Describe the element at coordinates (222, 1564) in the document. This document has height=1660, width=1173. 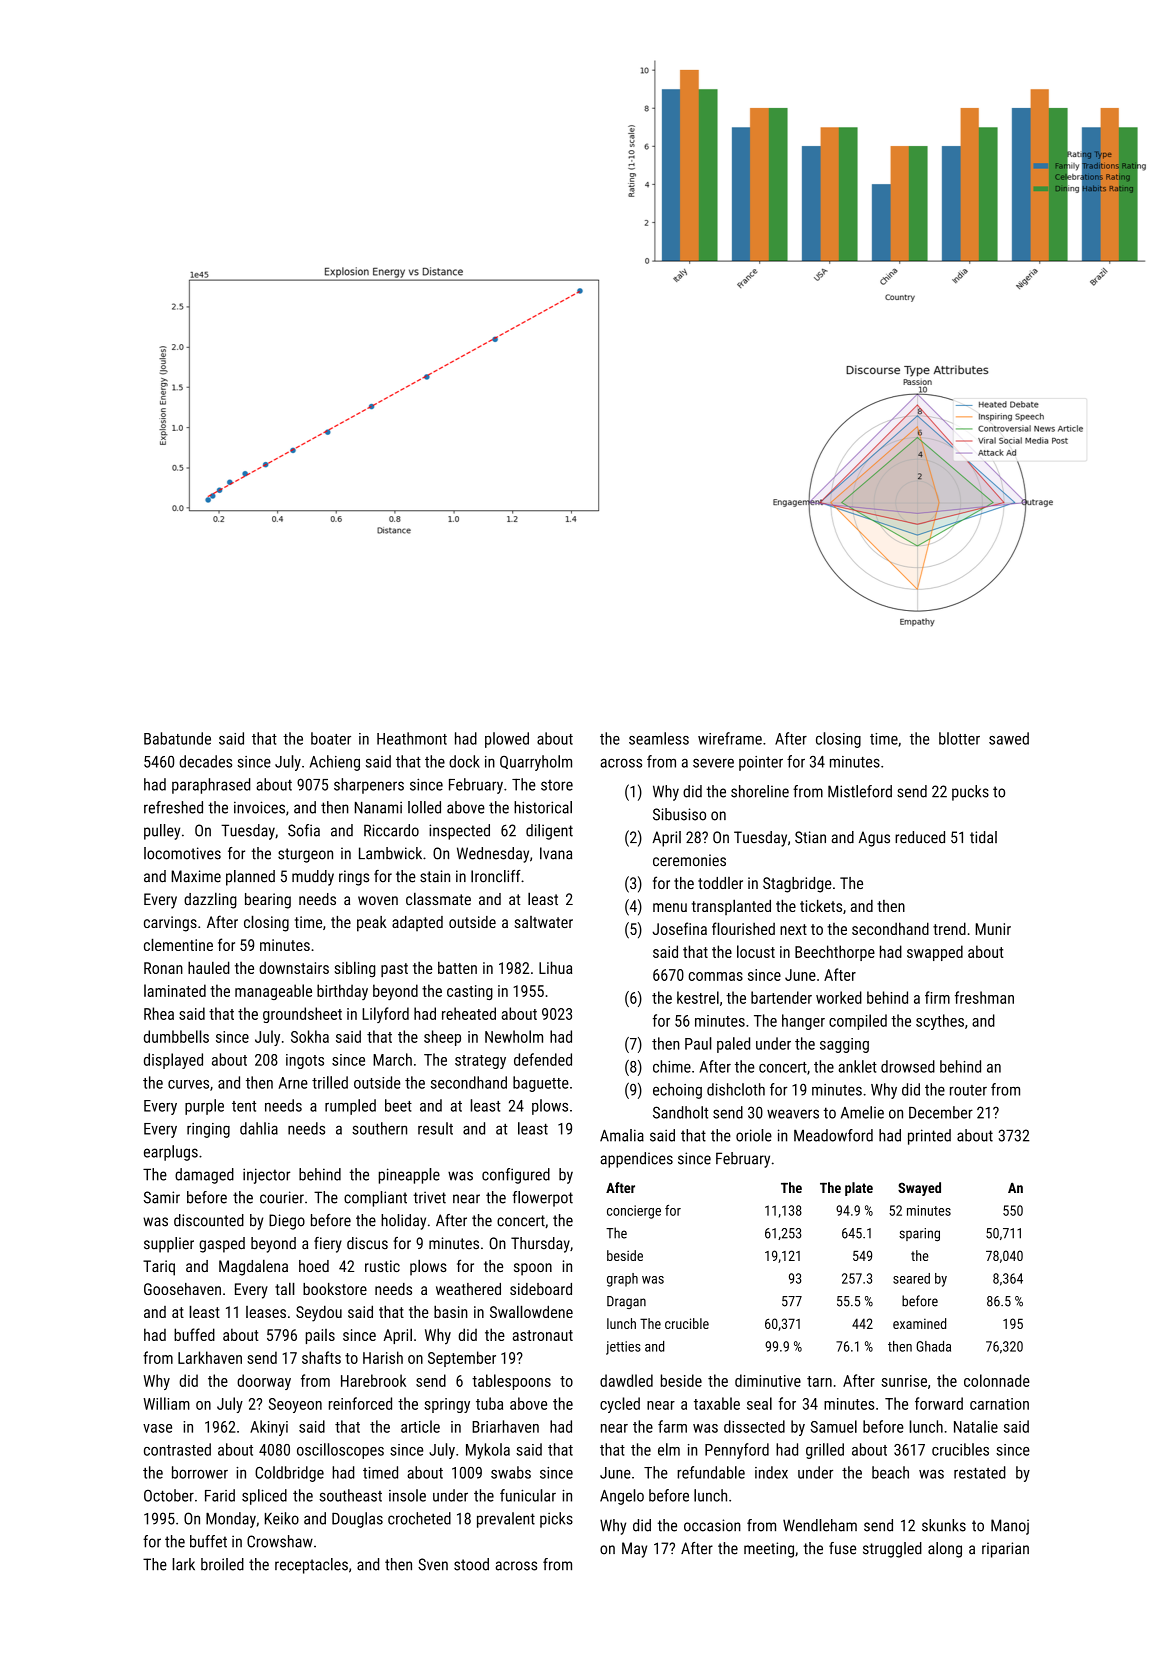
I see `broiled` at that location.
